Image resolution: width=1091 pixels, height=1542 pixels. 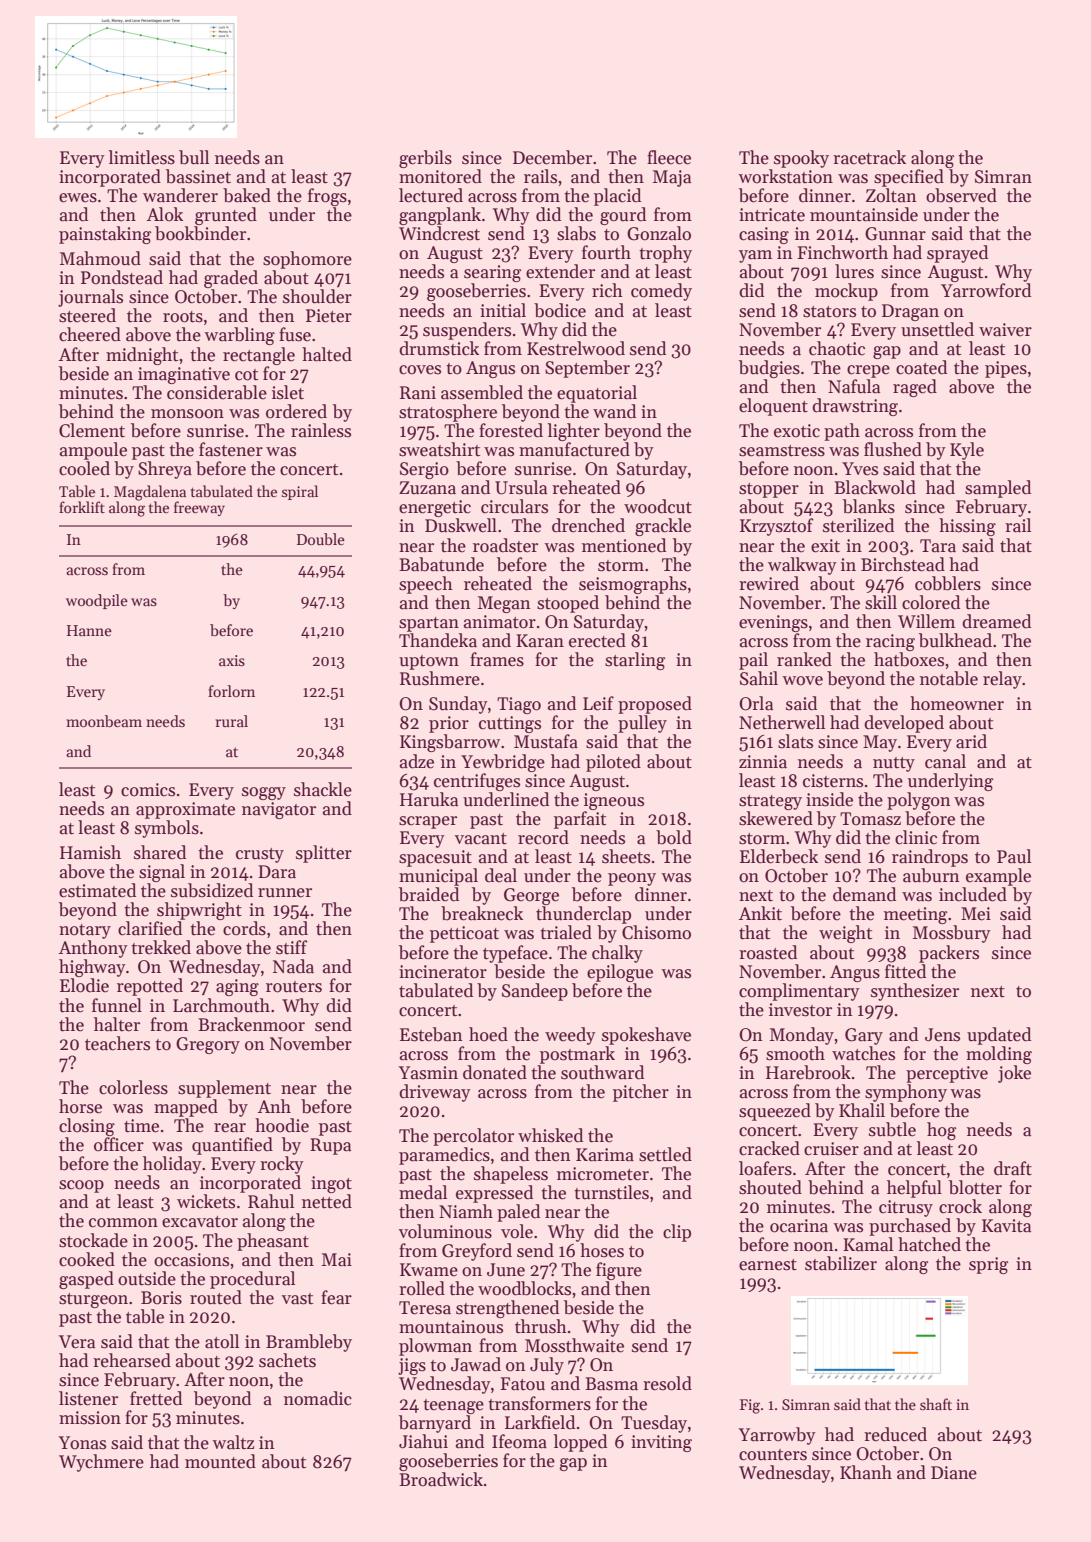 I want to click on mounted, so click(x=220, y=1461).
